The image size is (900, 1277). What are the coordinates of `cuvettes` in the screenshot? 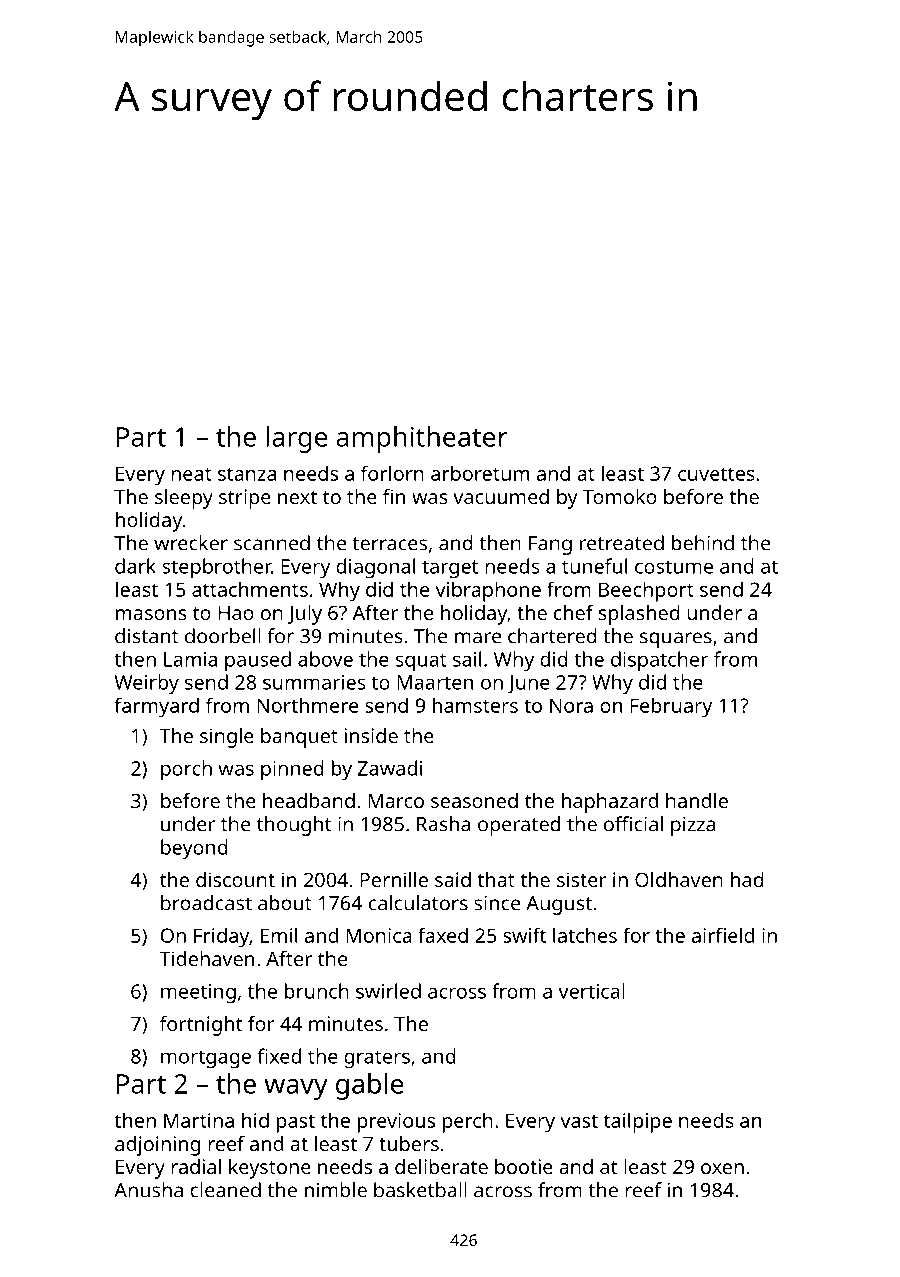 It's located at (716, 474).
